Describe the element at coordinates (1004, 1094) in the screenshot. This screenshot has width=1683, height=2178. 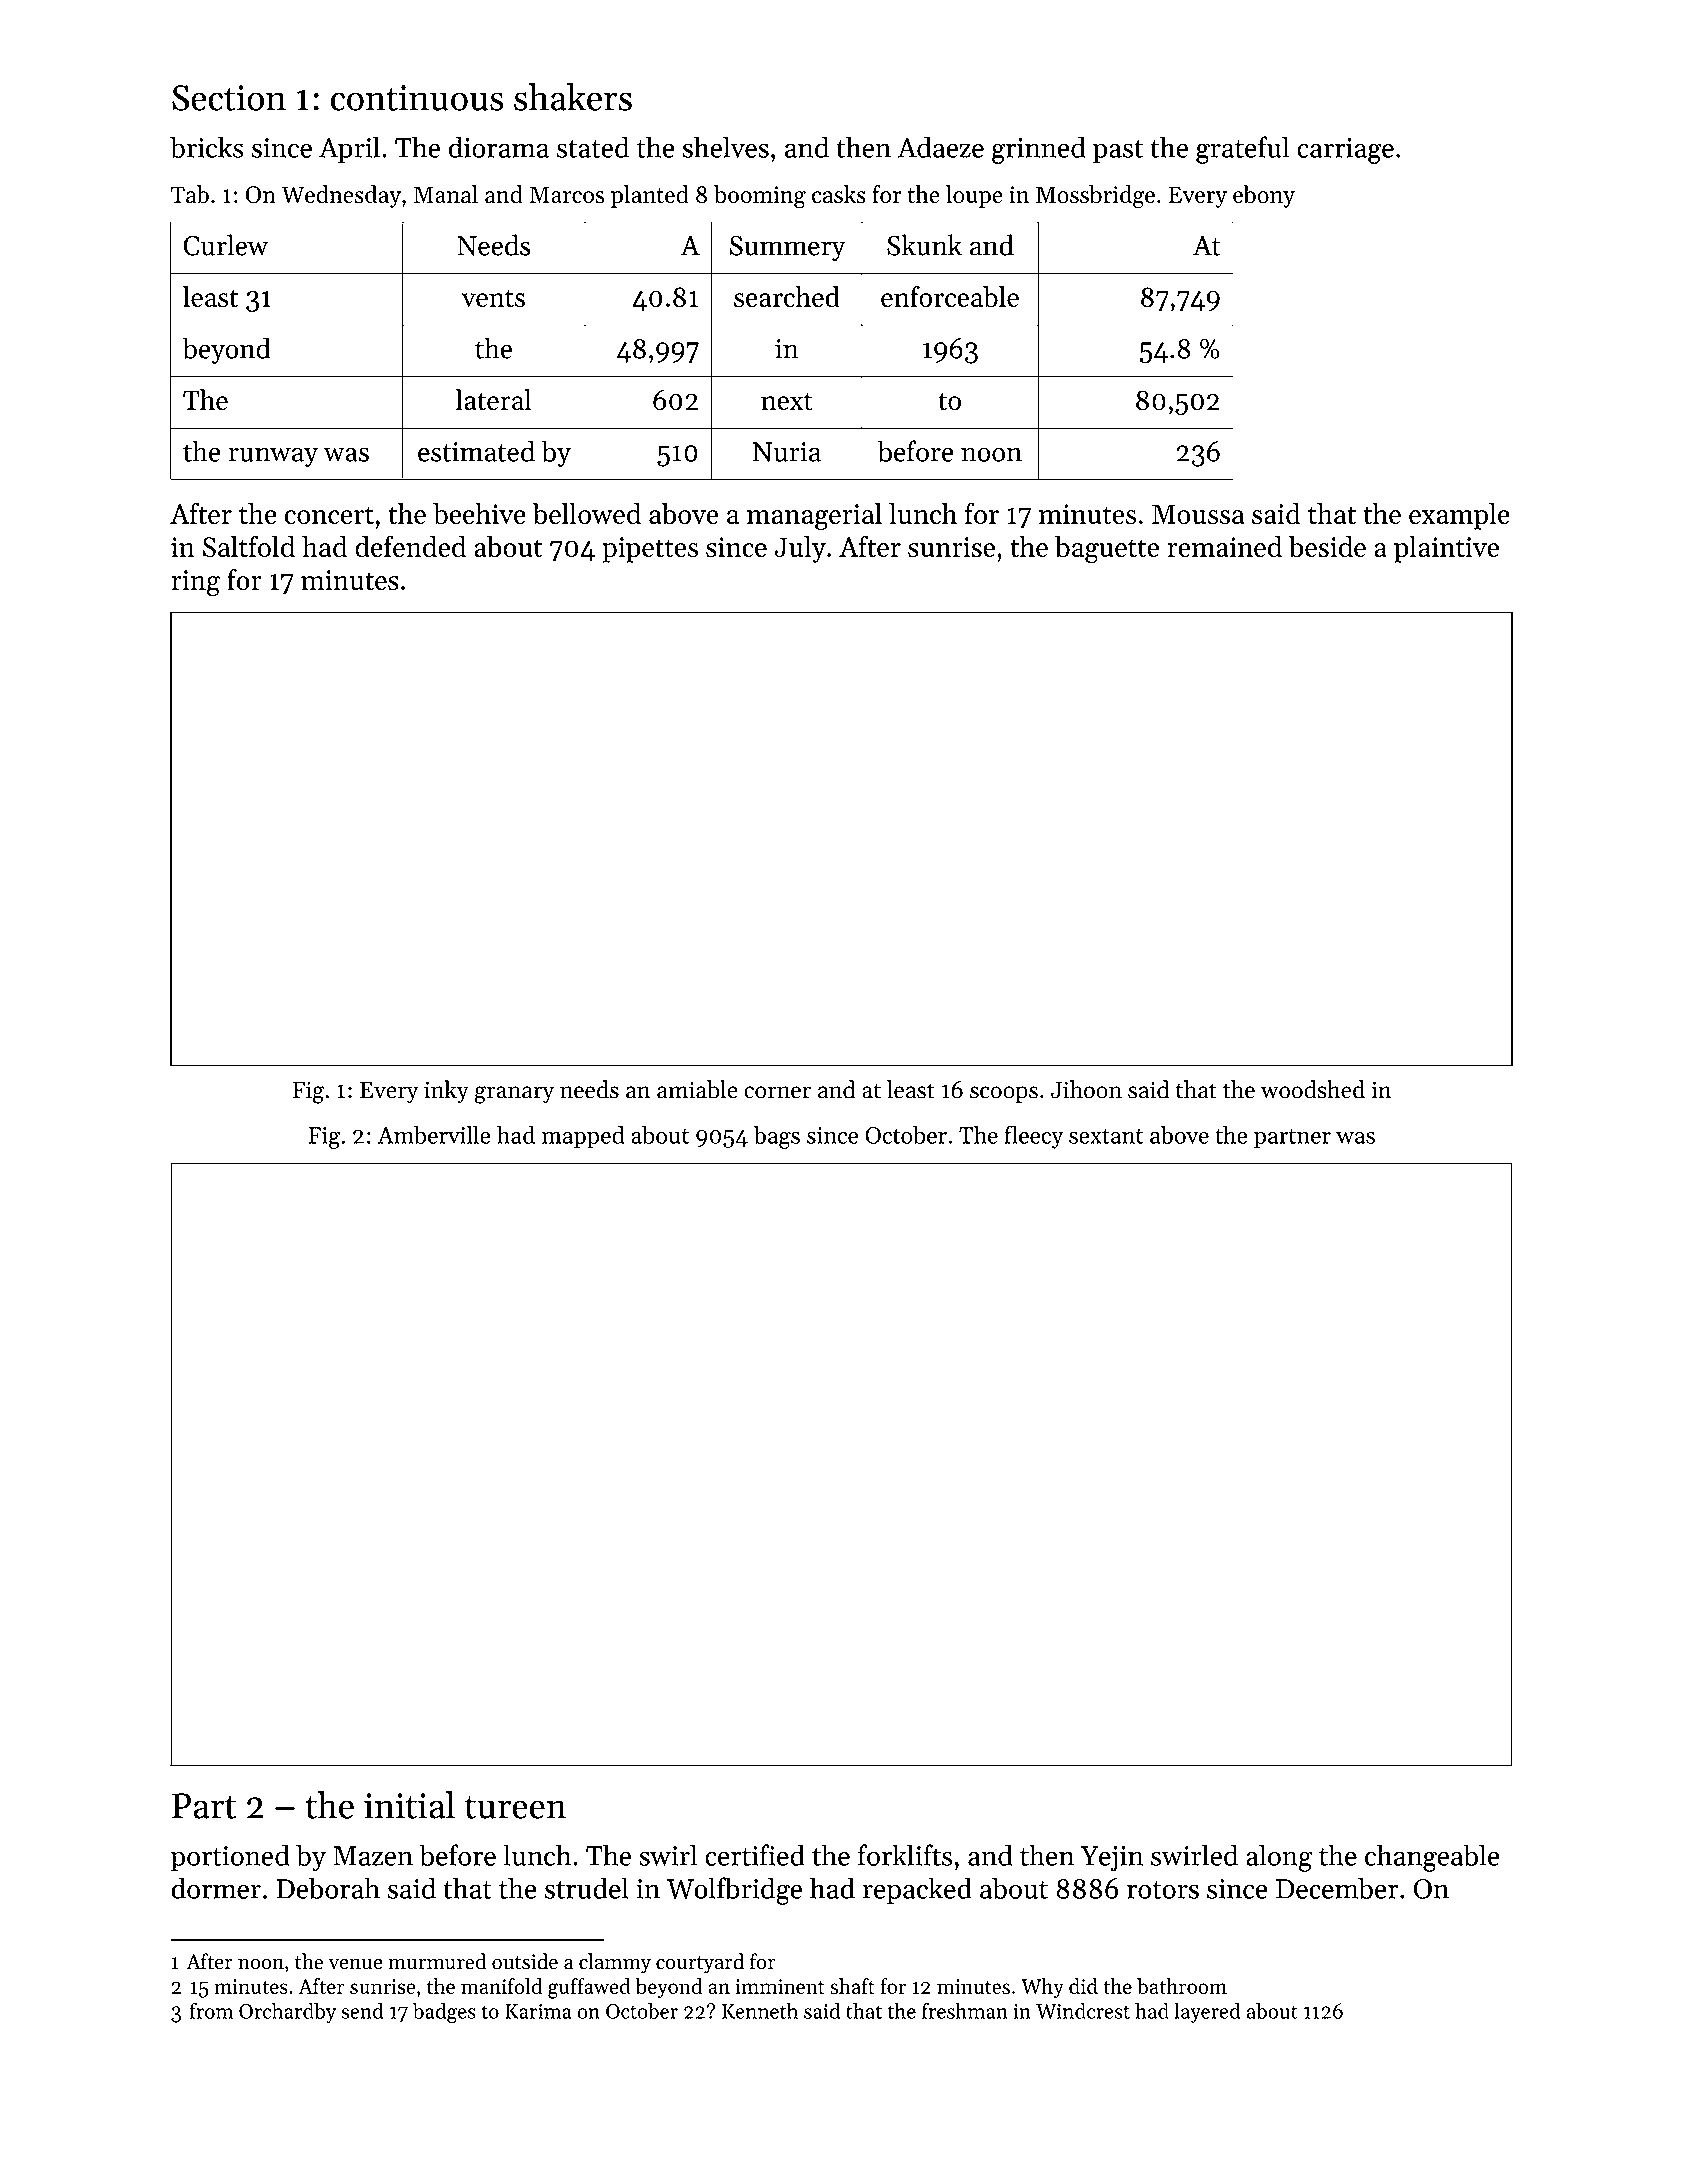
I see `scoops` at that location.
